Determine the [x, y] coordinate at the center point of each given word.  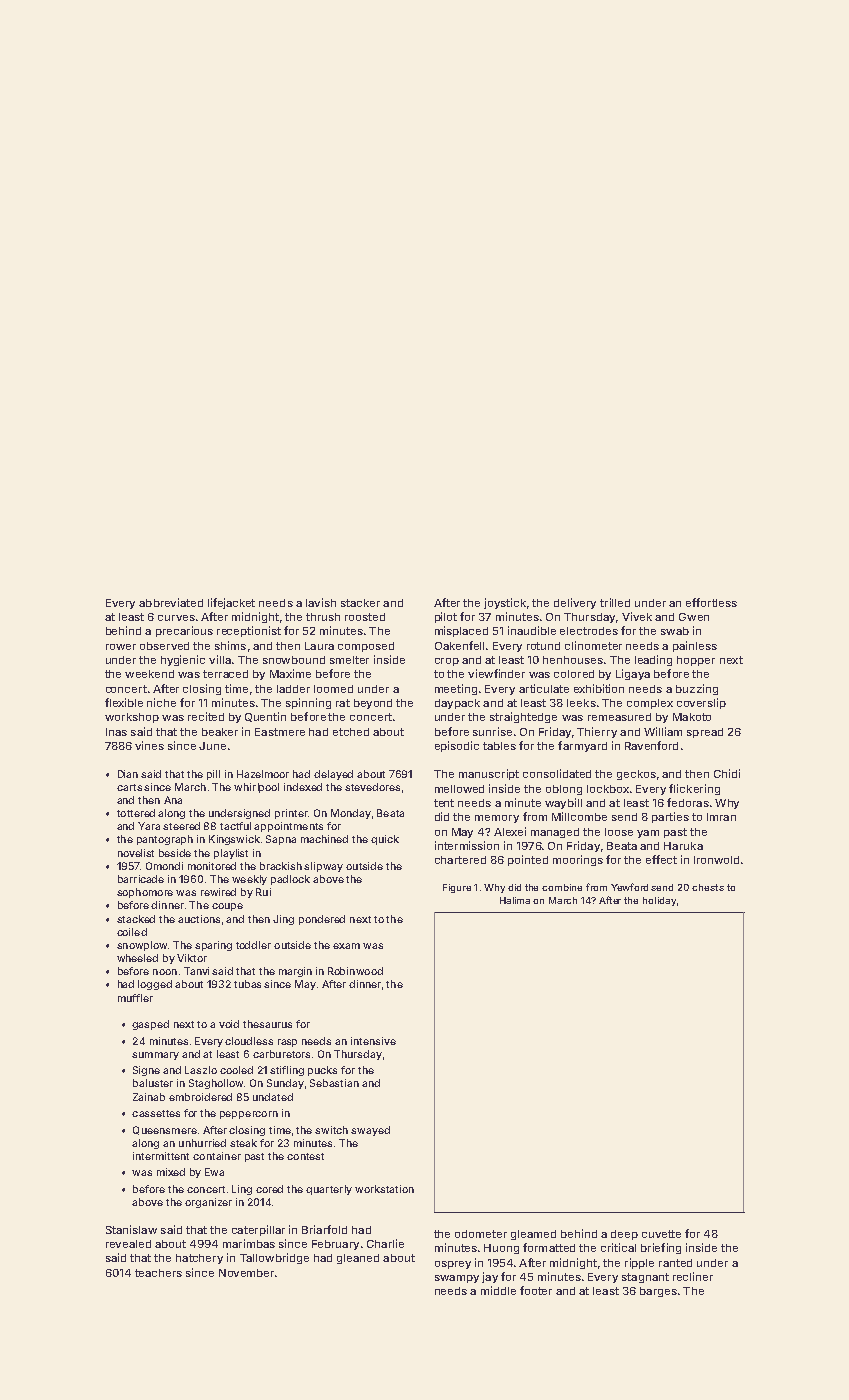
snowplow [142, 946]
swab [675, 631]
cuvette [661, 1234]
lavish [321, 602]
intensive [373, 1041]
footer [536, 1290]
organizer [208, 1203]
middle [498, 1290]
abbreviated [171, 602]
